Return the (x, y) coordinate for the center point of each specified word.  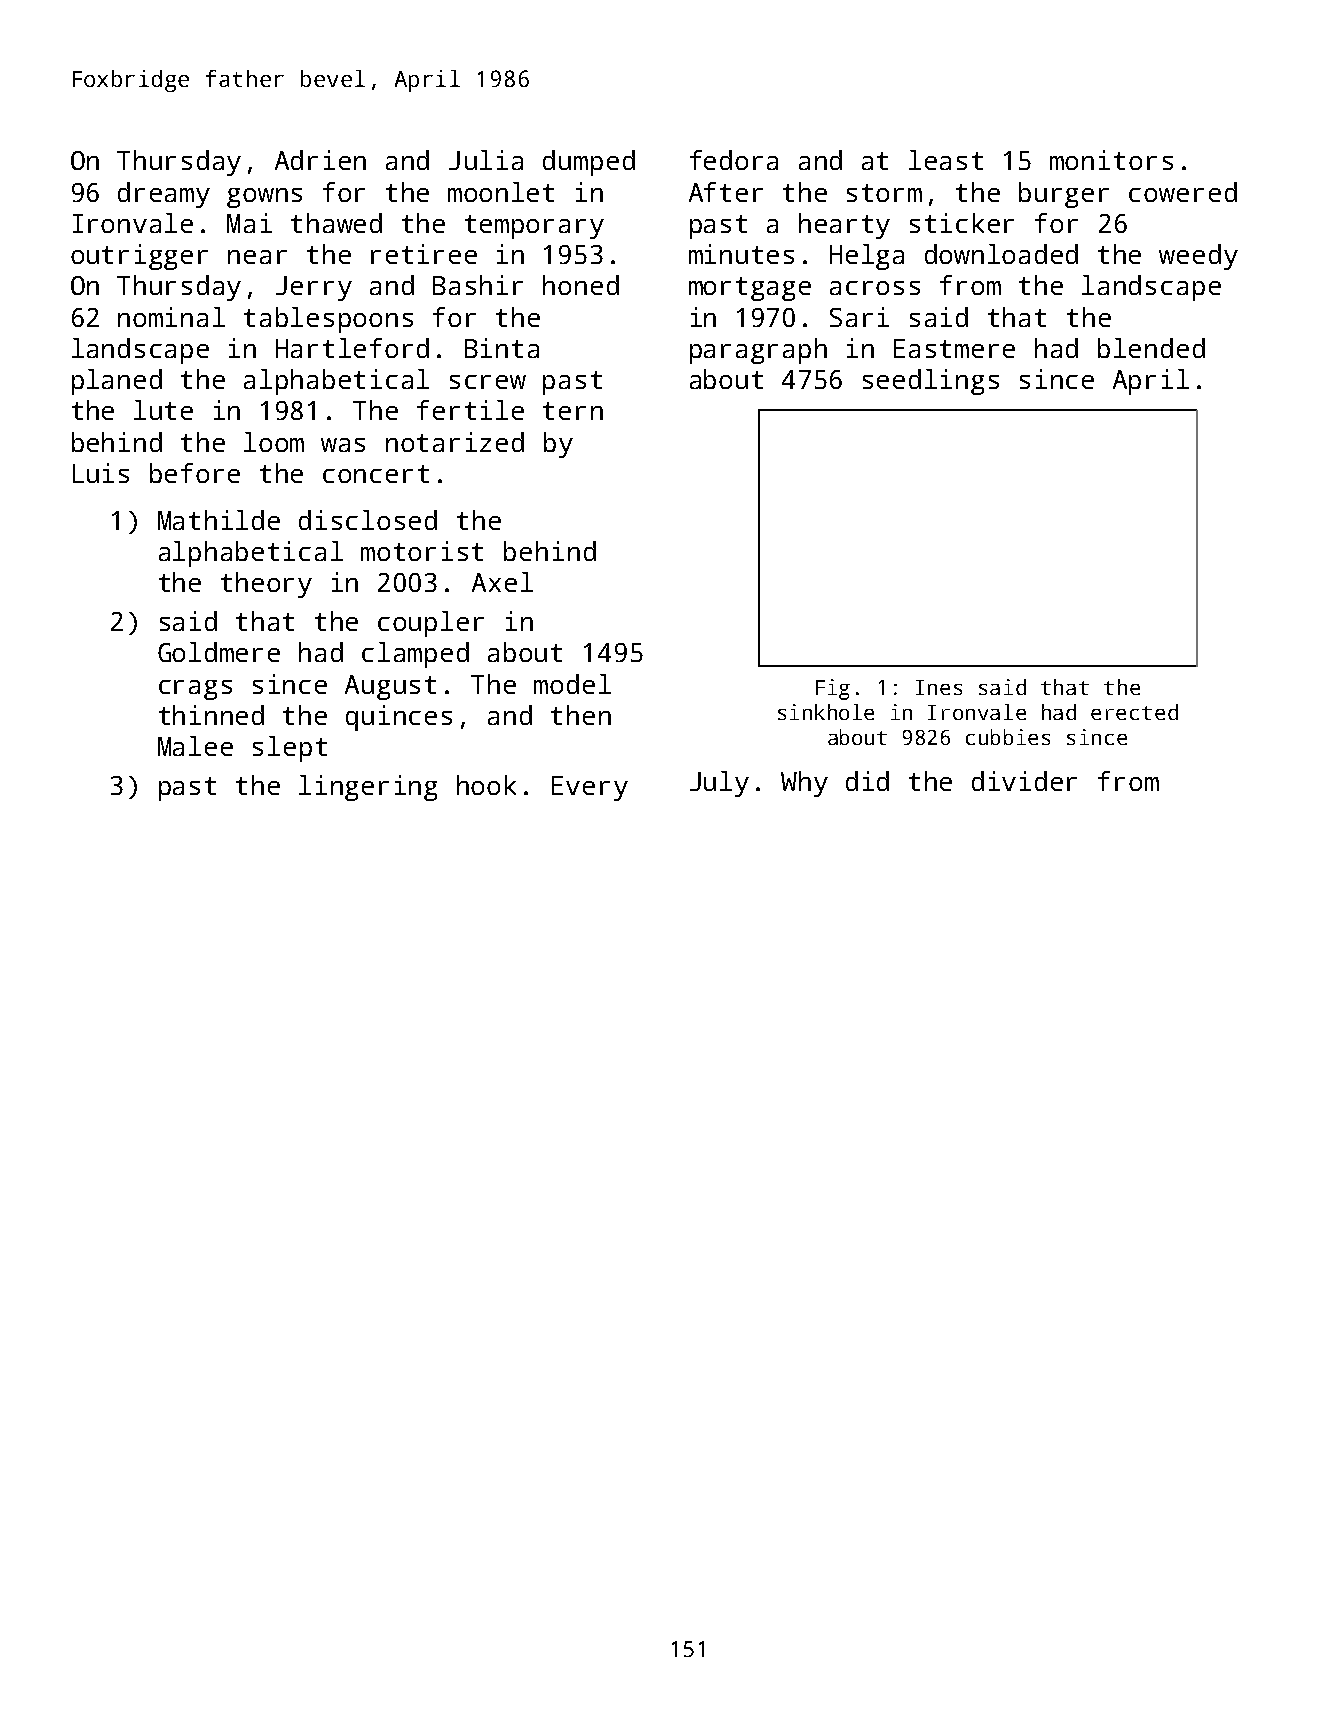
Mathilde (219, 520)
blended (1151, 348)
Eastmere (954, 348)
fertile (470, 410)
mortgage (750, 289)
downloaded (1001, 254)
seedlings (931, 382)
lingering (368, 788)
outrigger (139, 257)
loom (274, 442)
